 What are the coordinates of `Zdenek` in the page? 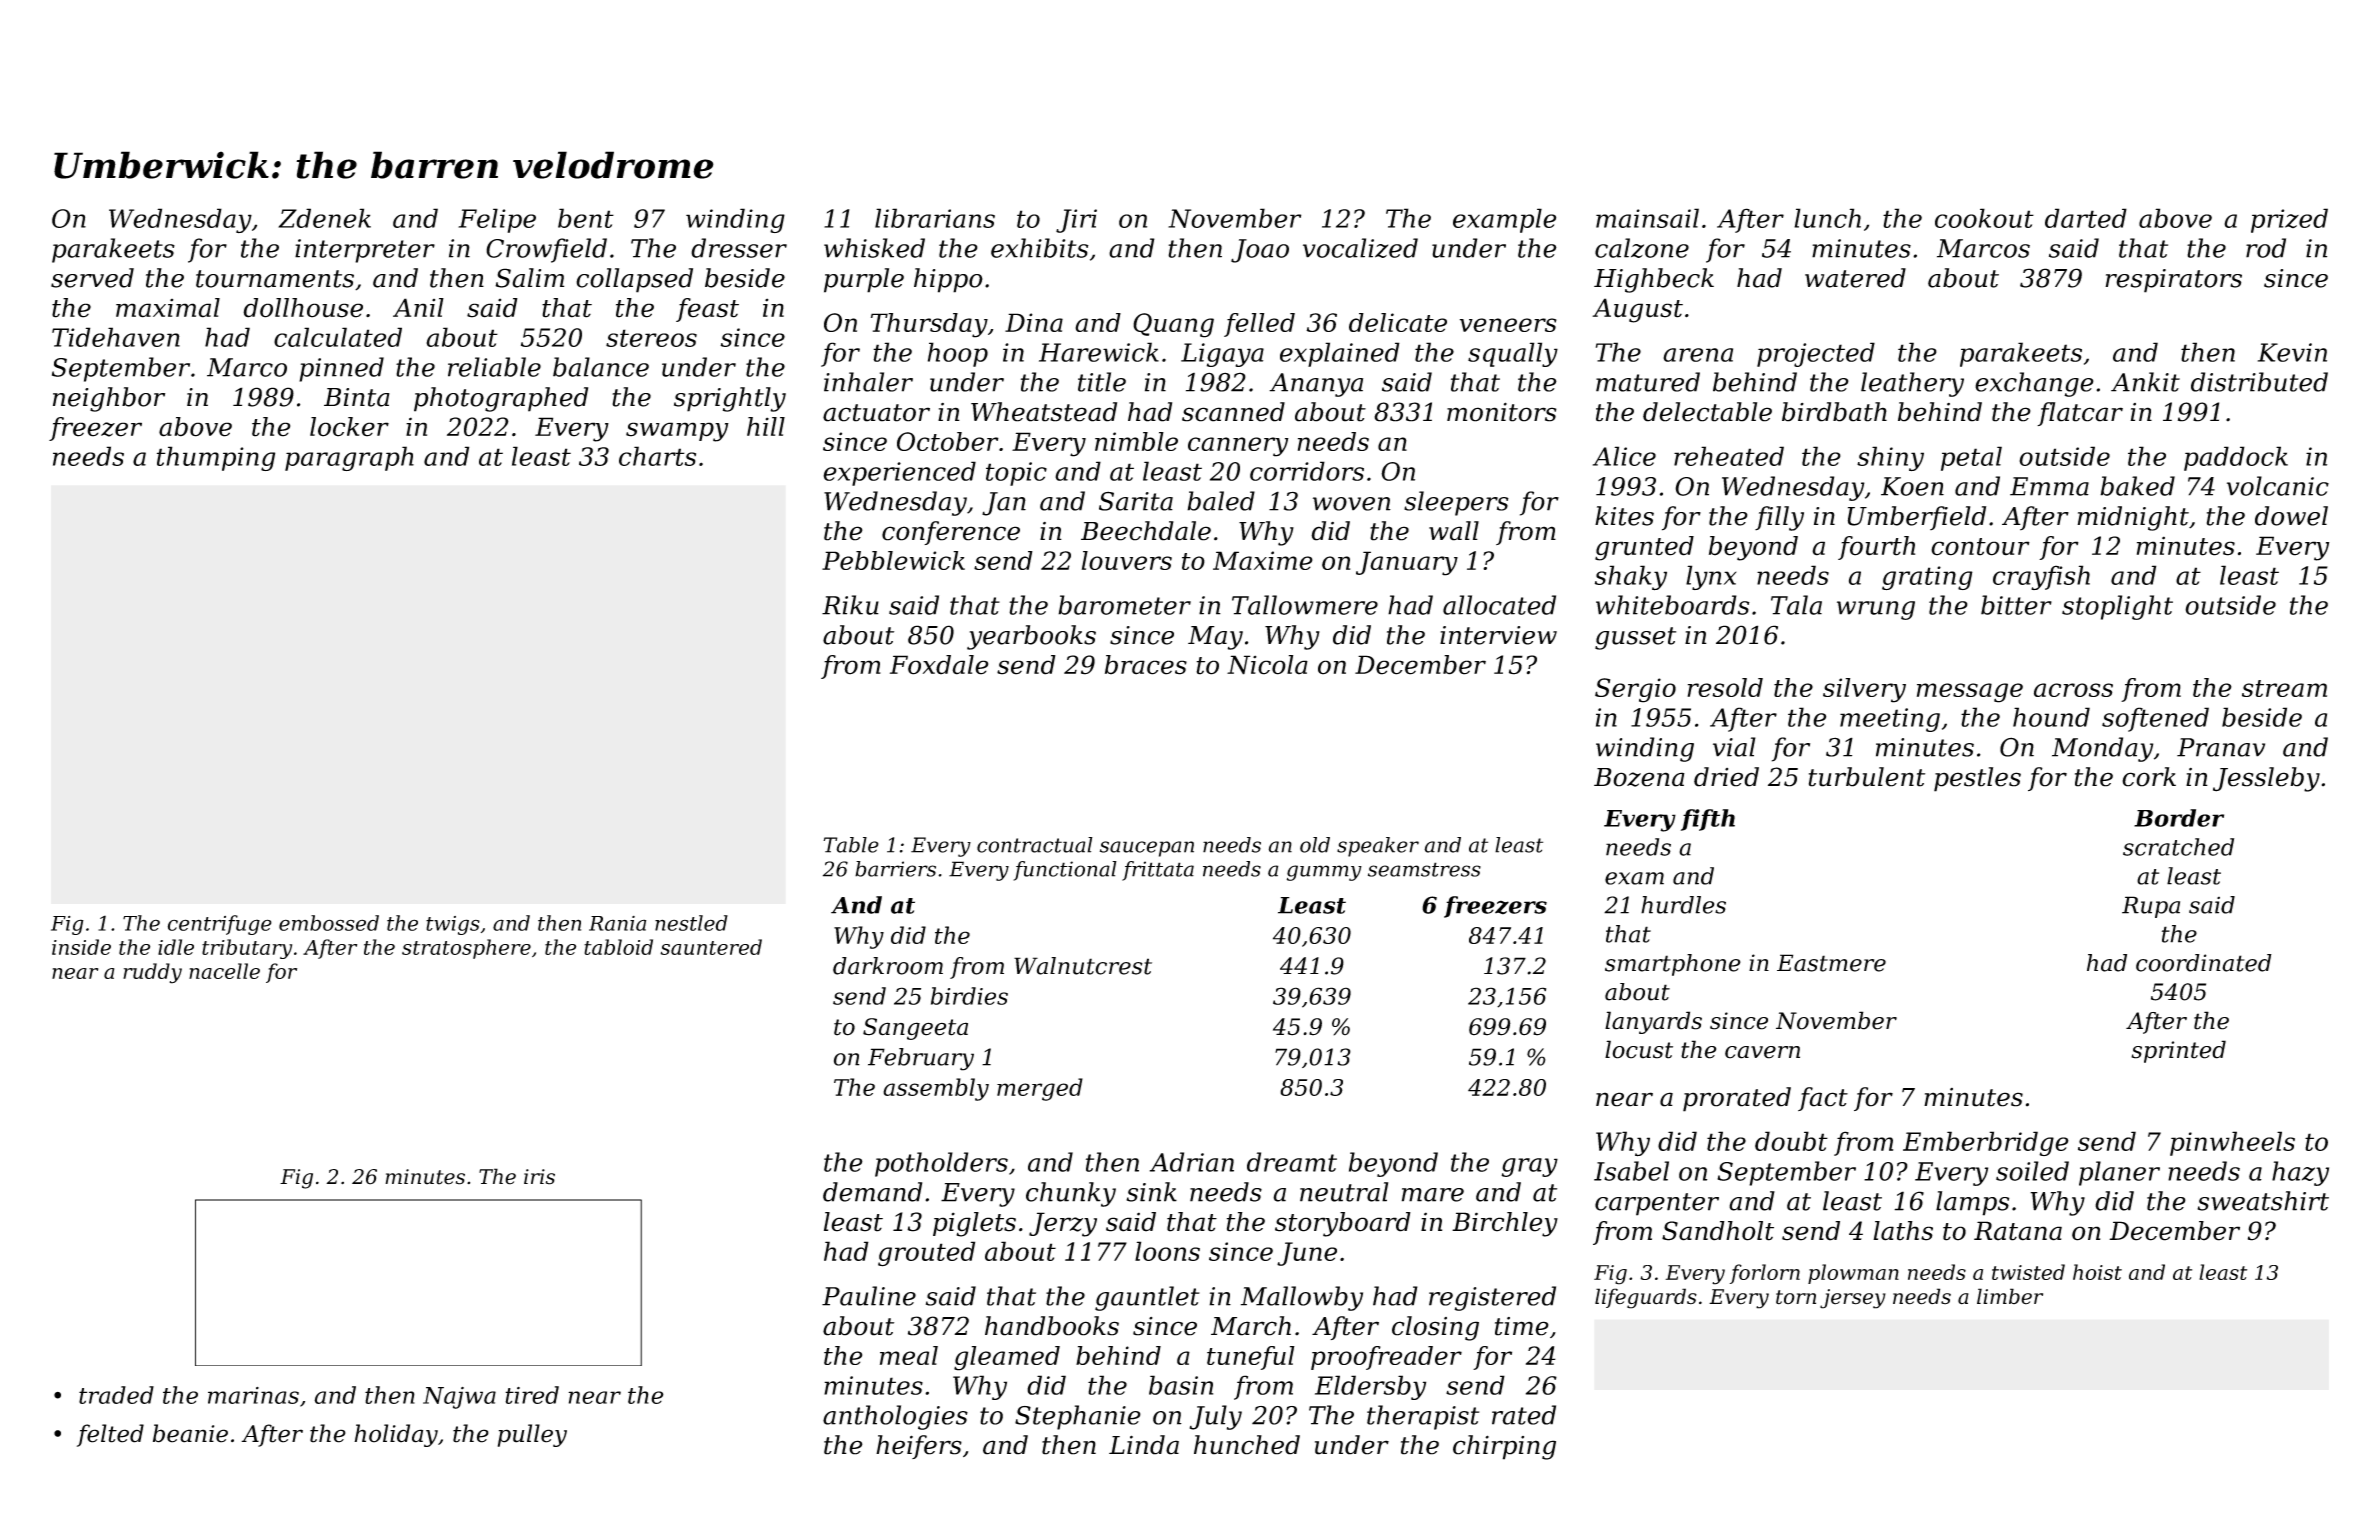 It's located at (324, 218).
